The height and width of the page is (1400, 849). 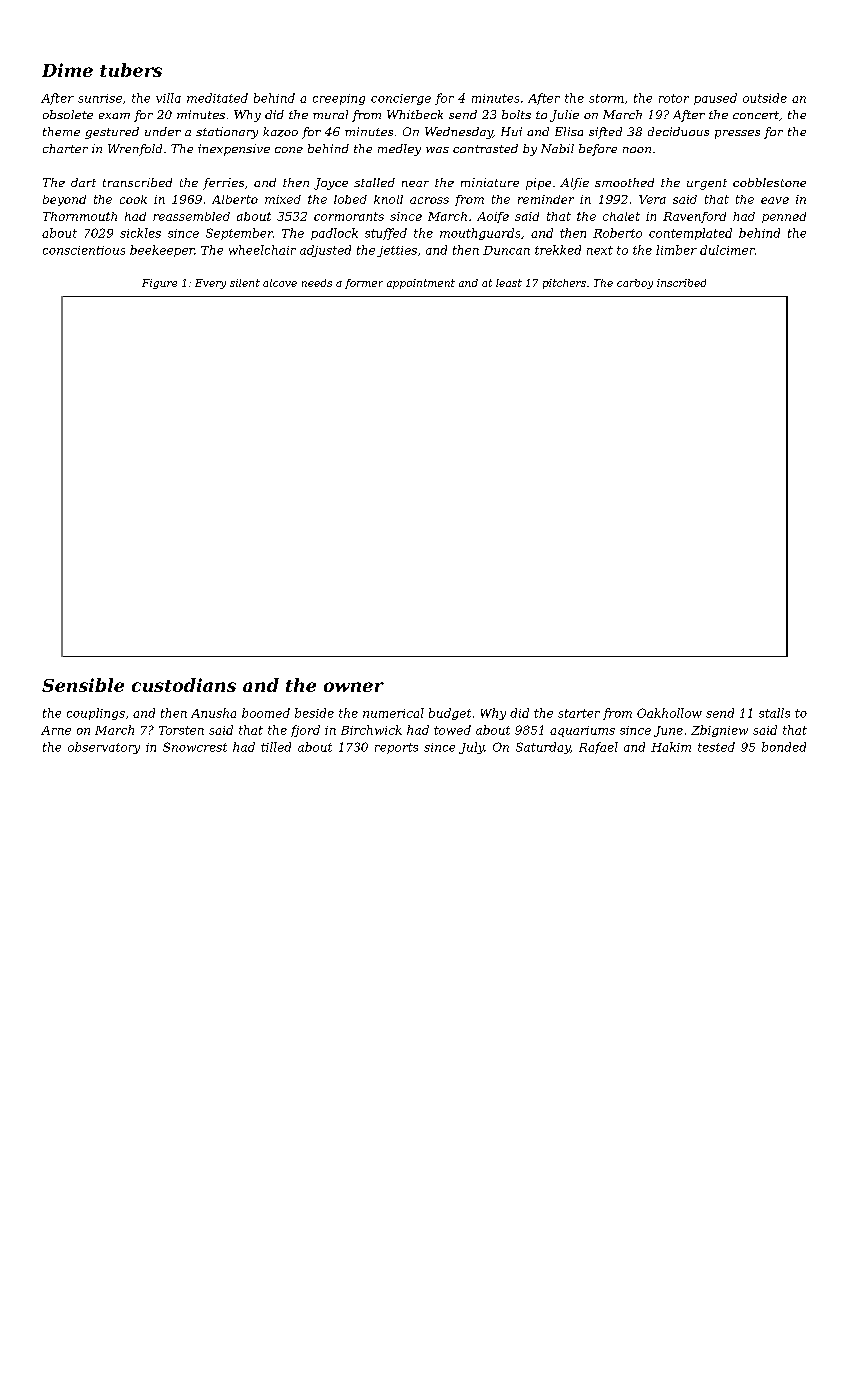 I want to click on former, so click(x=364, y=284).
